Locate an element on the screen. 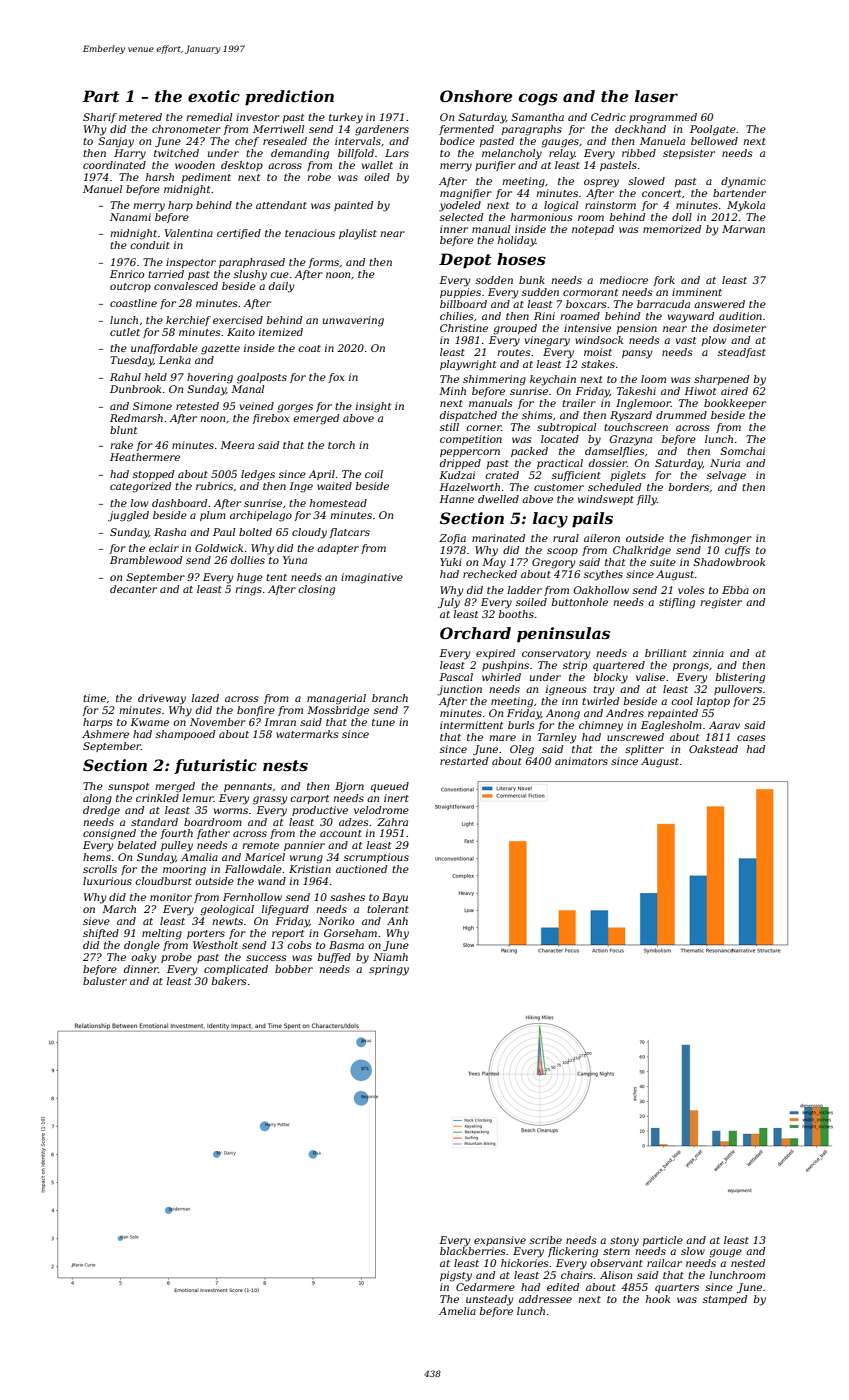  yodeled is located at coordinates (460, 206).
